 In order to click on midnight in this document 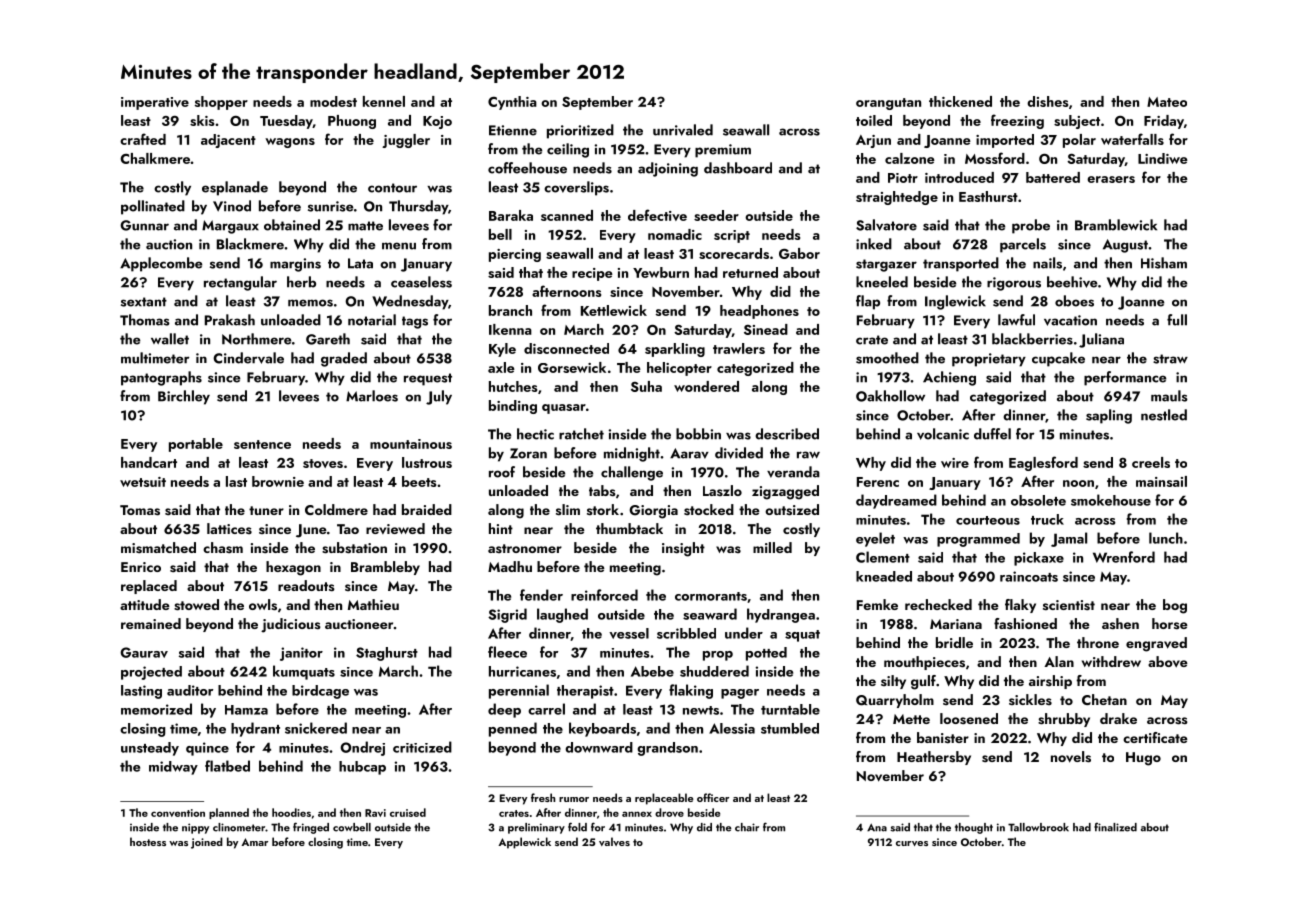, I will do `click(632, 454)`.
